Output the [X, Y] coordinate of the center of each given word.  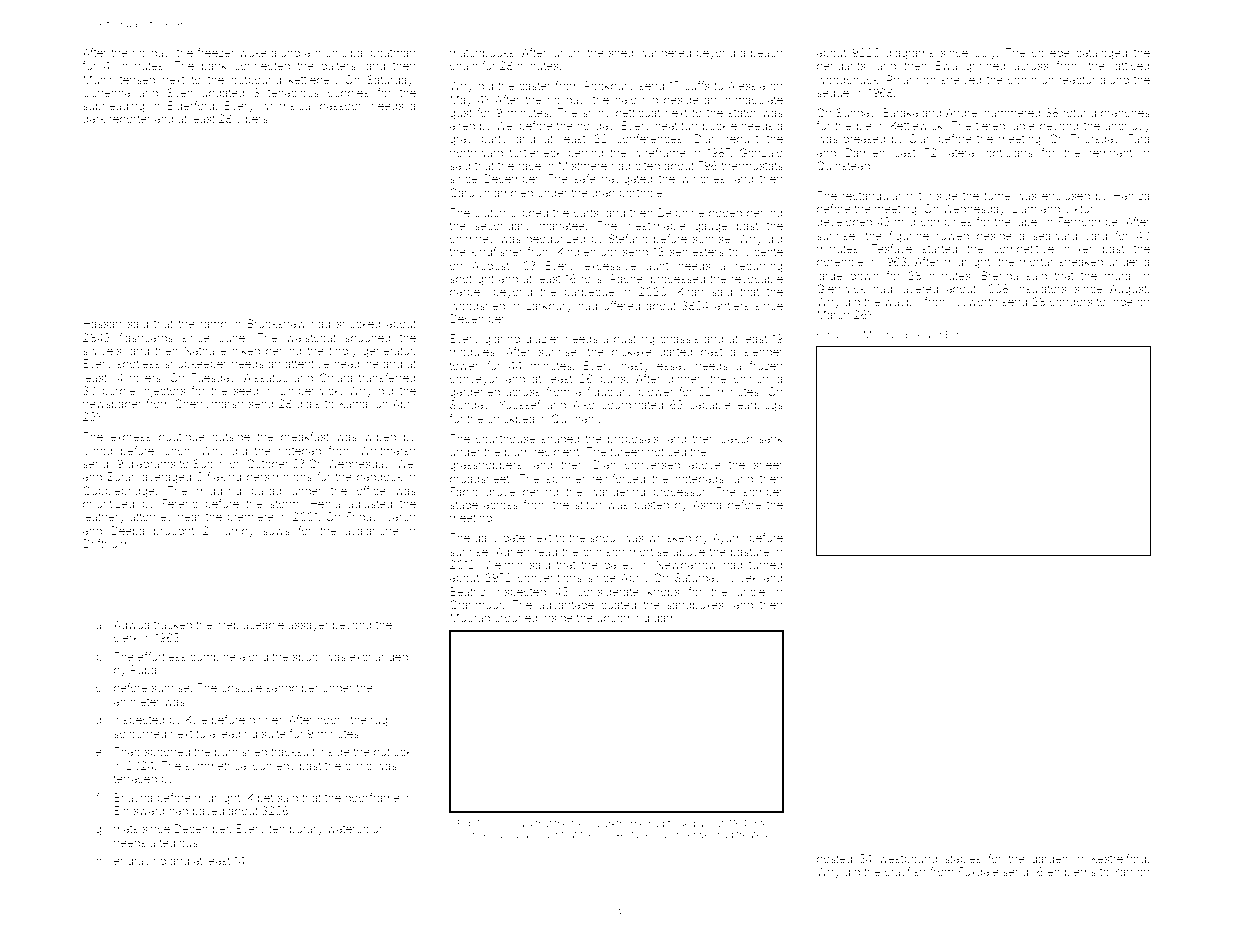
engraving [140, 862]
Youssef [520, 404]
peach [766, 54]
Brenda [1000, 275]
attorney [151, 518]
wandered [665, 53]
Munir [98, 79]
